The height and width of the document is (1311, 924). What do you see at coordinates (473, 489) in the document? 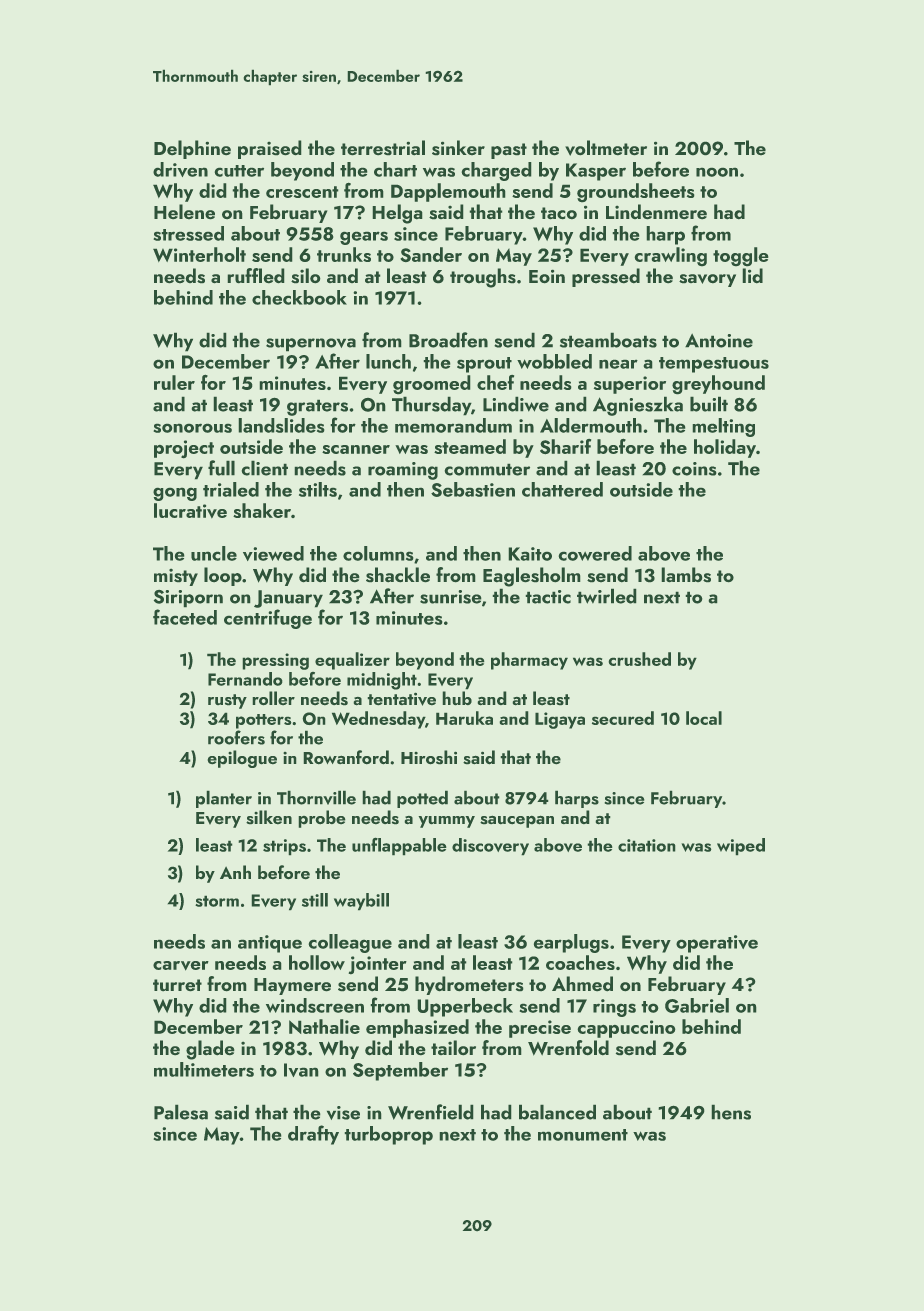
I see `Sebastien` at bounding box center [473, 489].
